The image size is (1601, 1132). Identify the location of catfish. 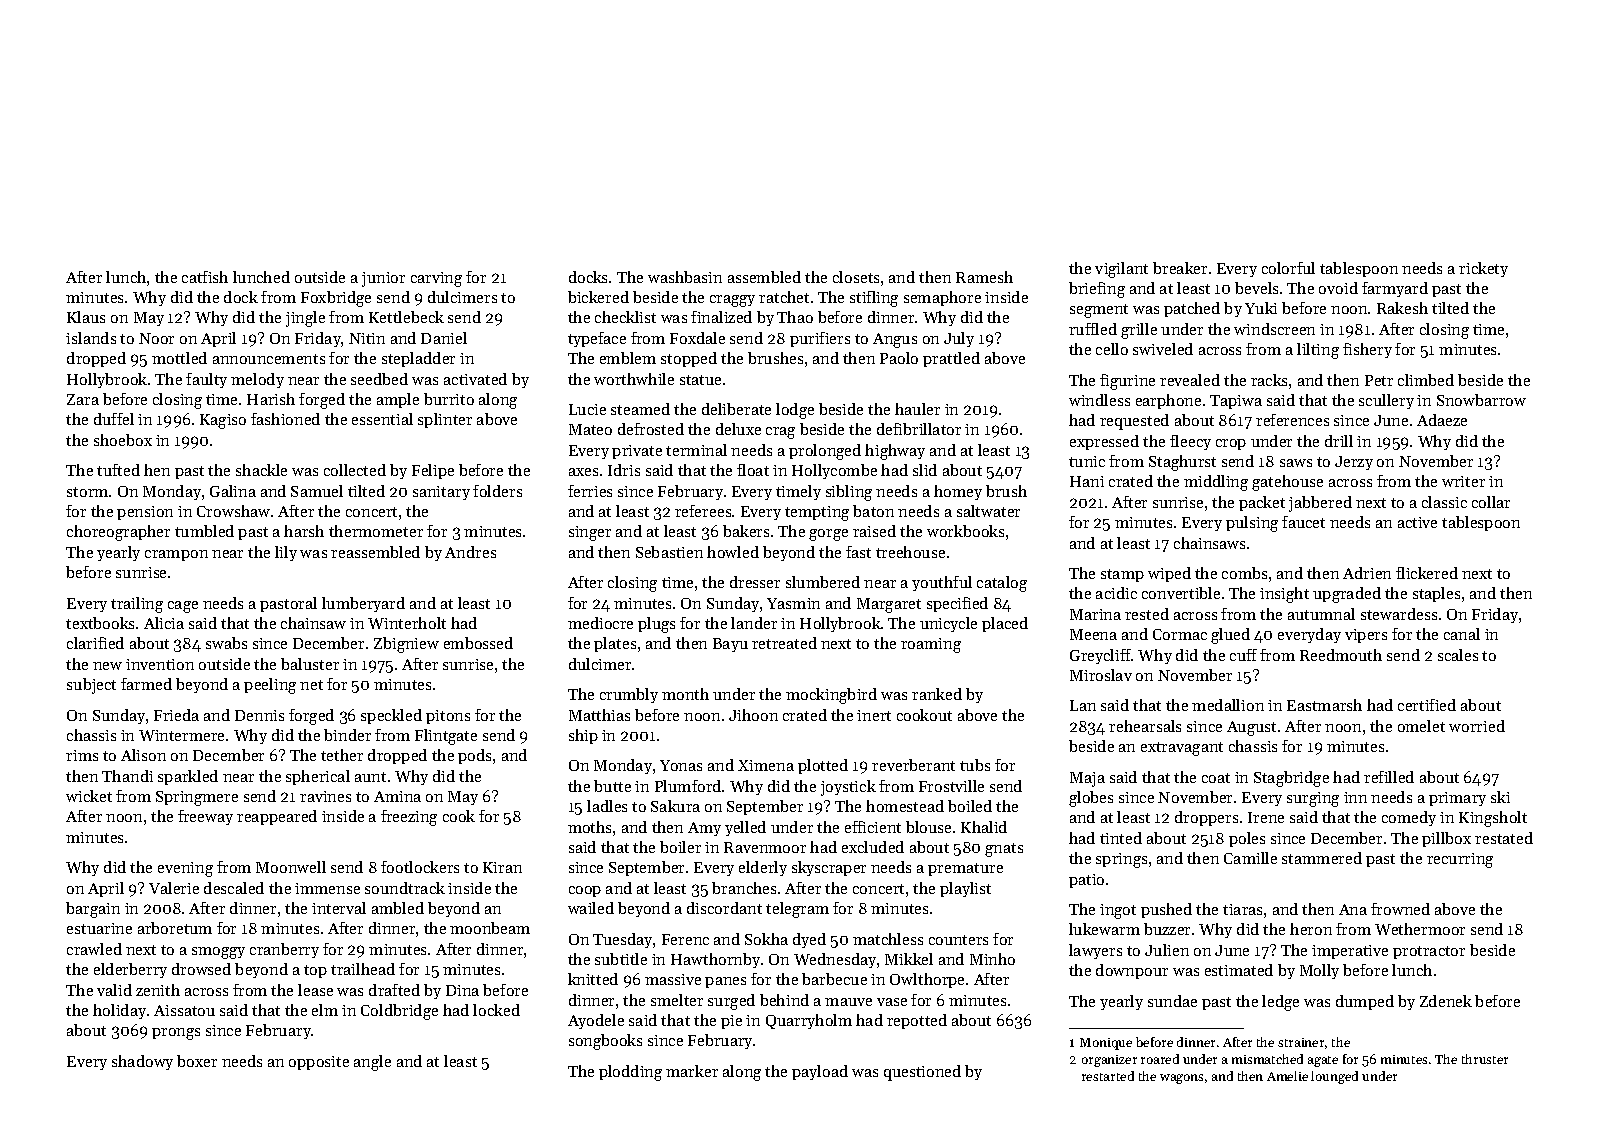
(205, 277).
